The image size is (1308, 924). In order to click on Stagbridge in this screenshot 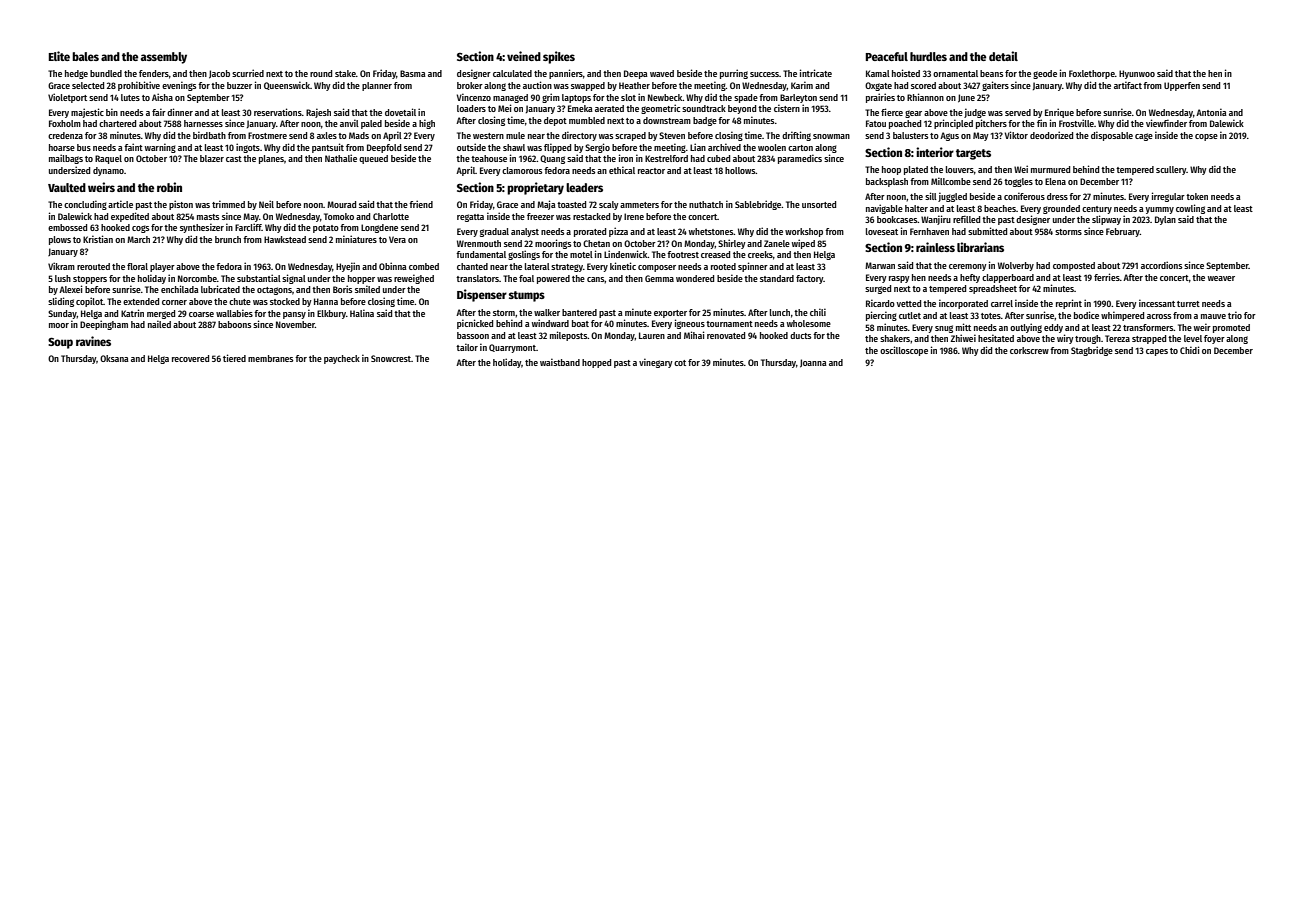, I will do `click(1092, 351)`.
